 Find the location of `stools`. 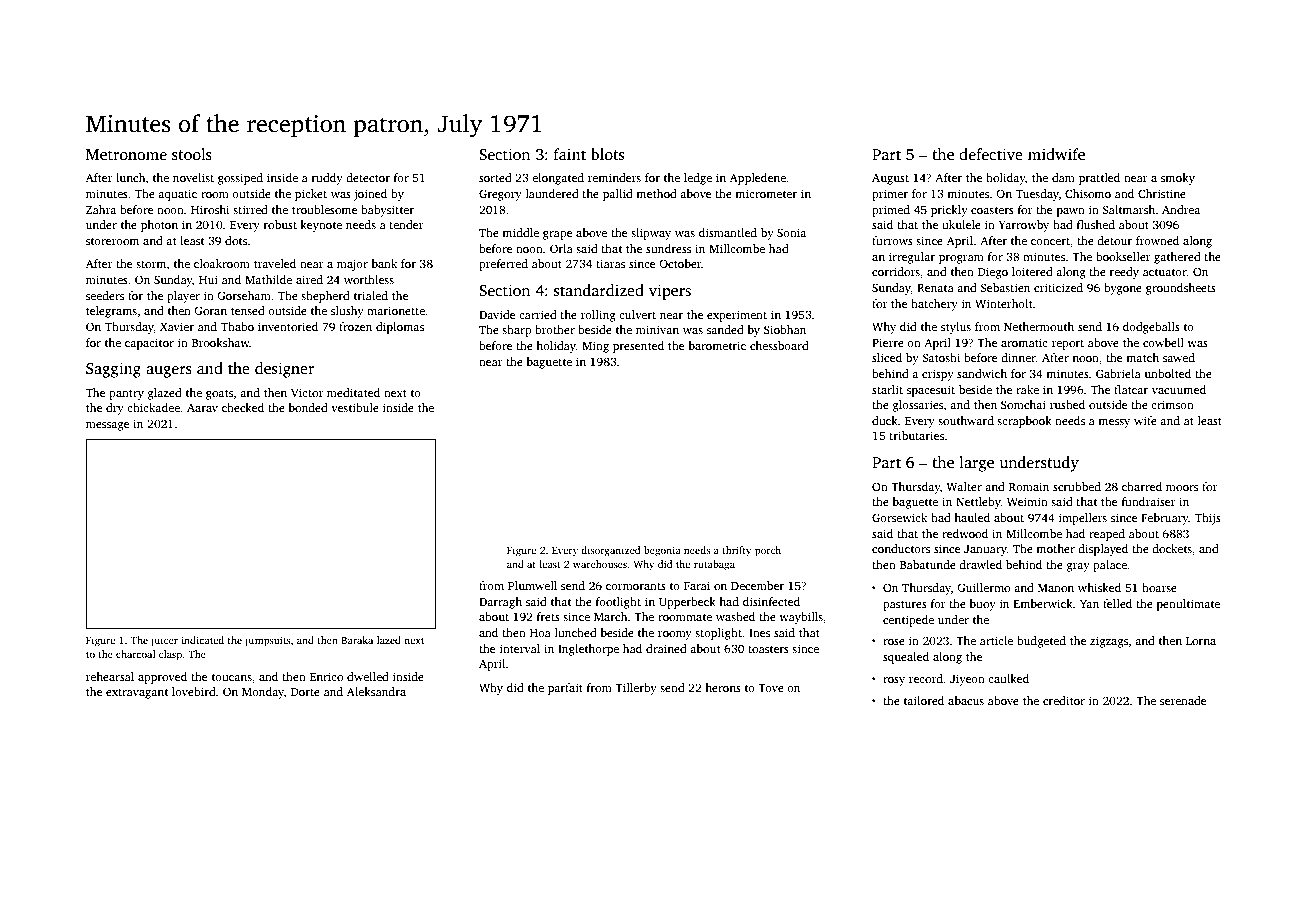

stools is located at coordinates (192, 154).
